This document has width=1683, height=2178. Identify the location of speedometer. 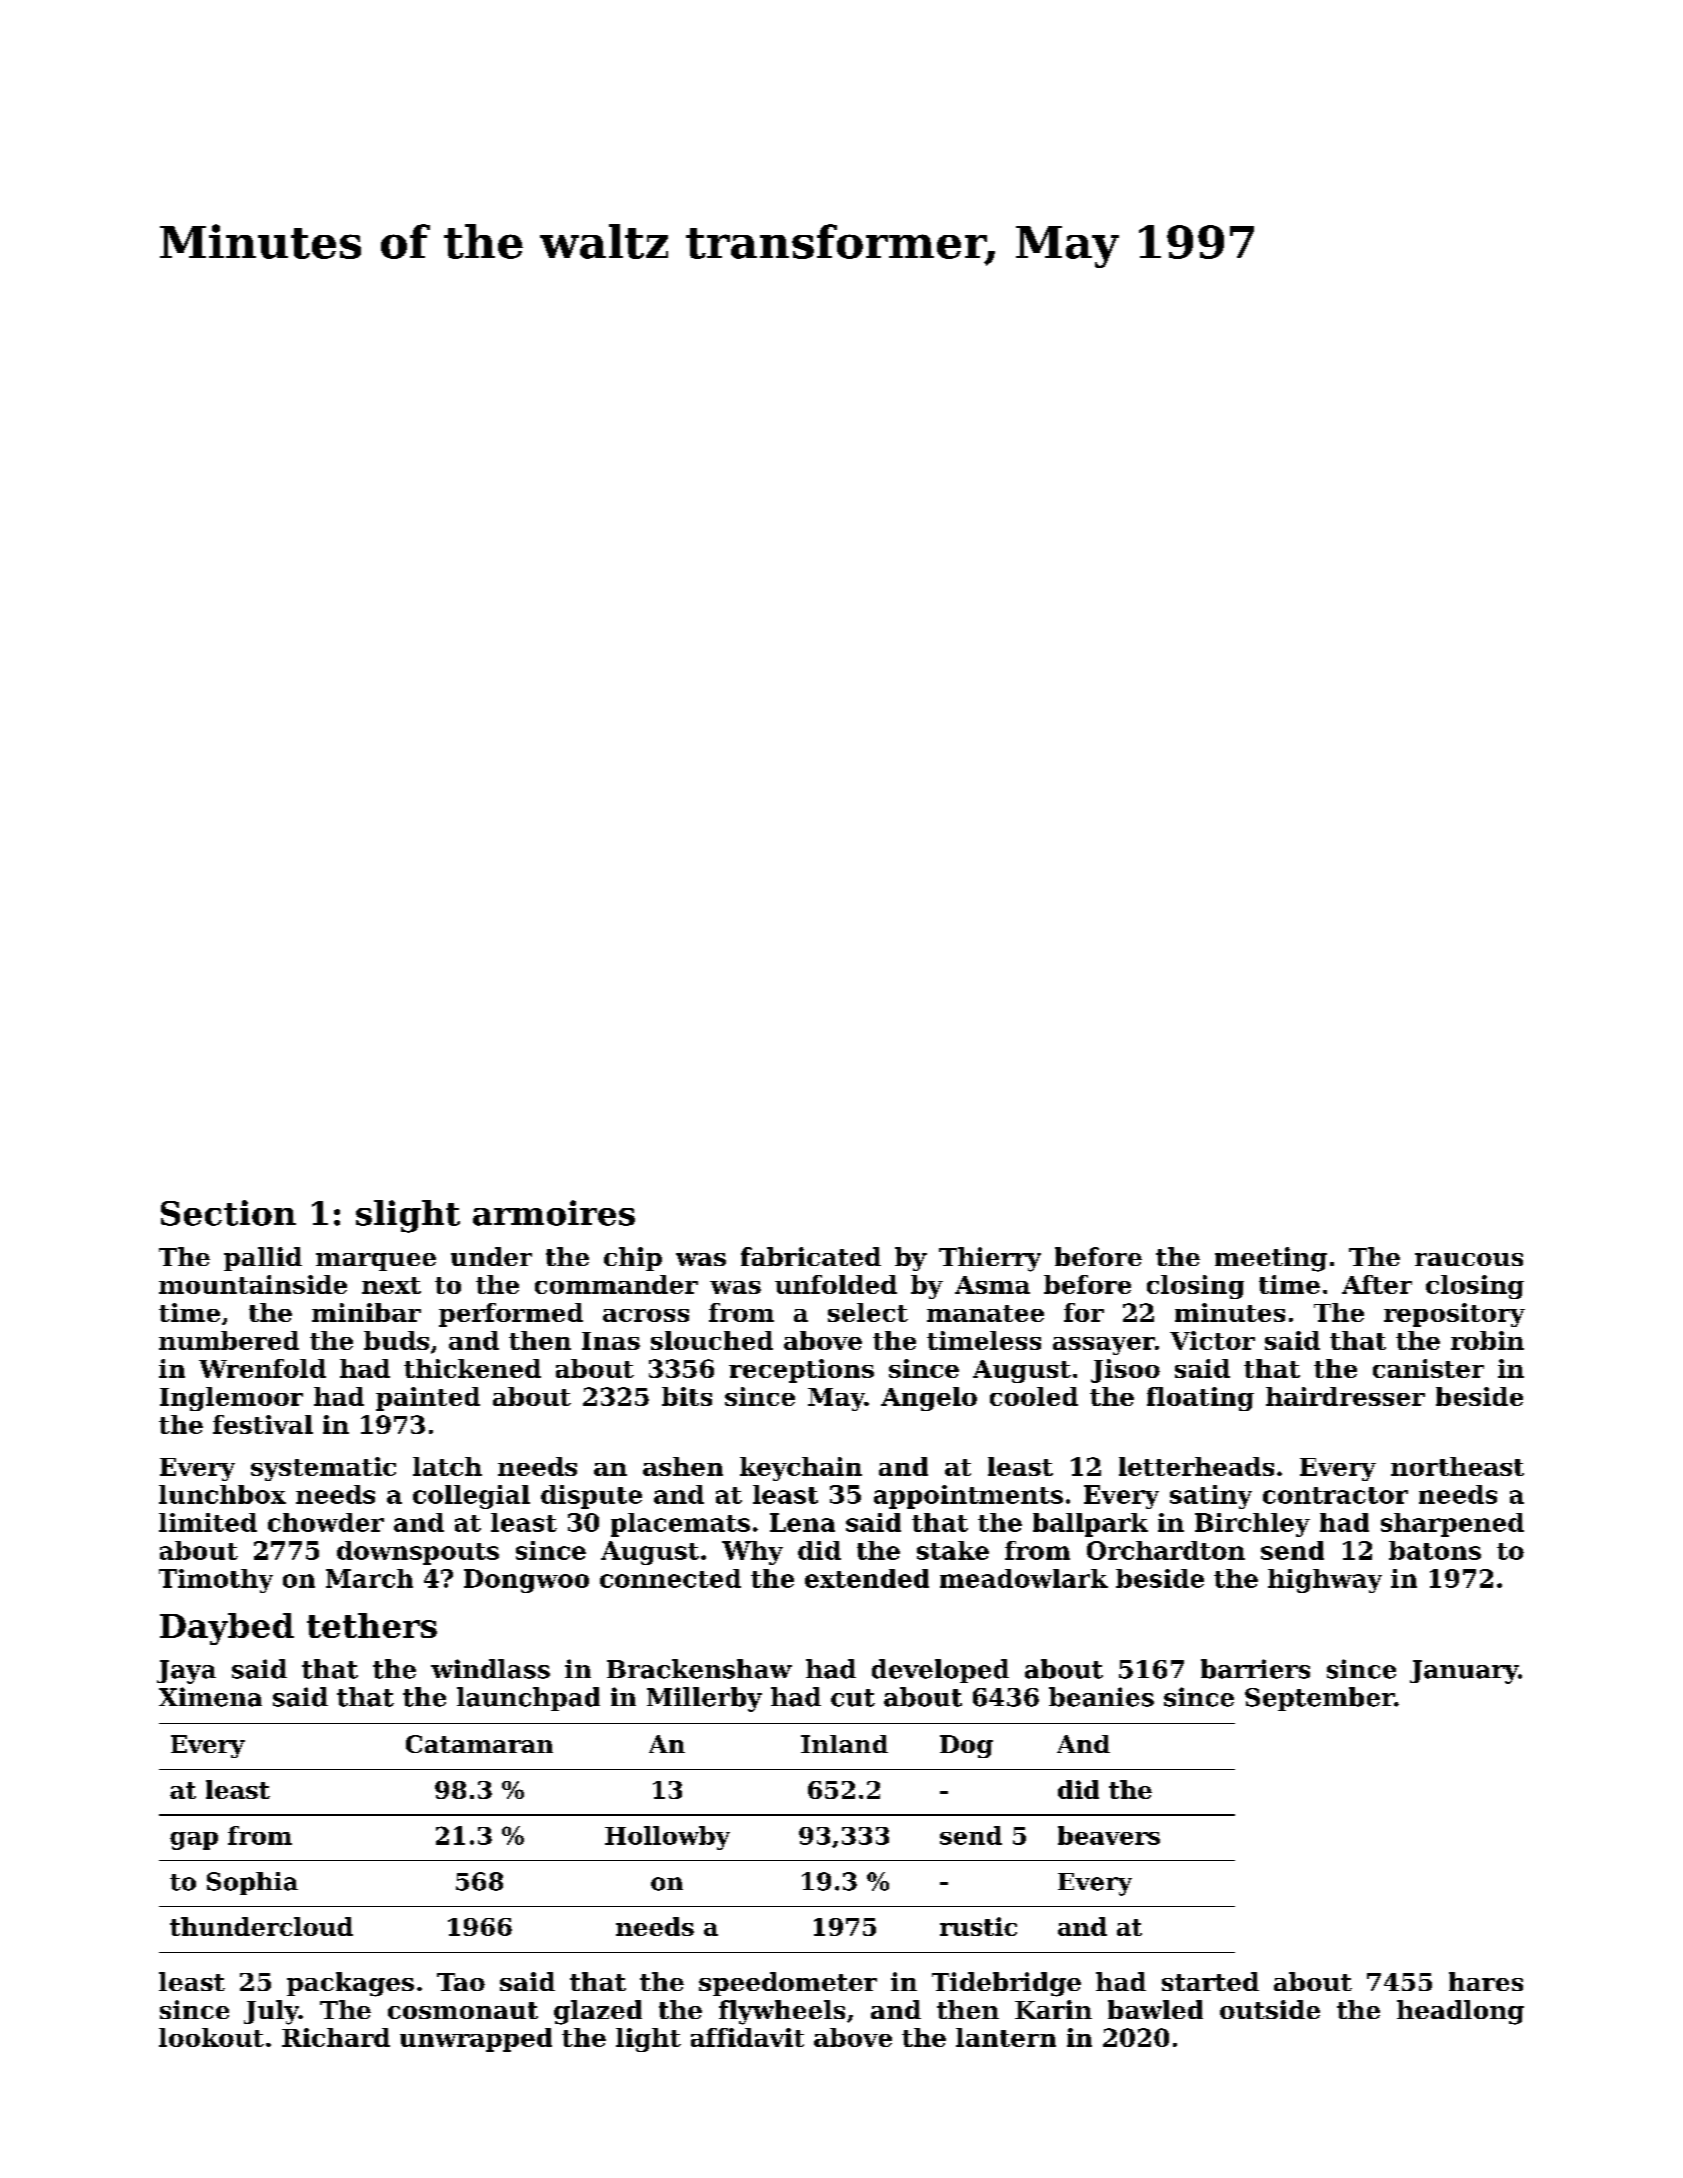
(788, 1984).
